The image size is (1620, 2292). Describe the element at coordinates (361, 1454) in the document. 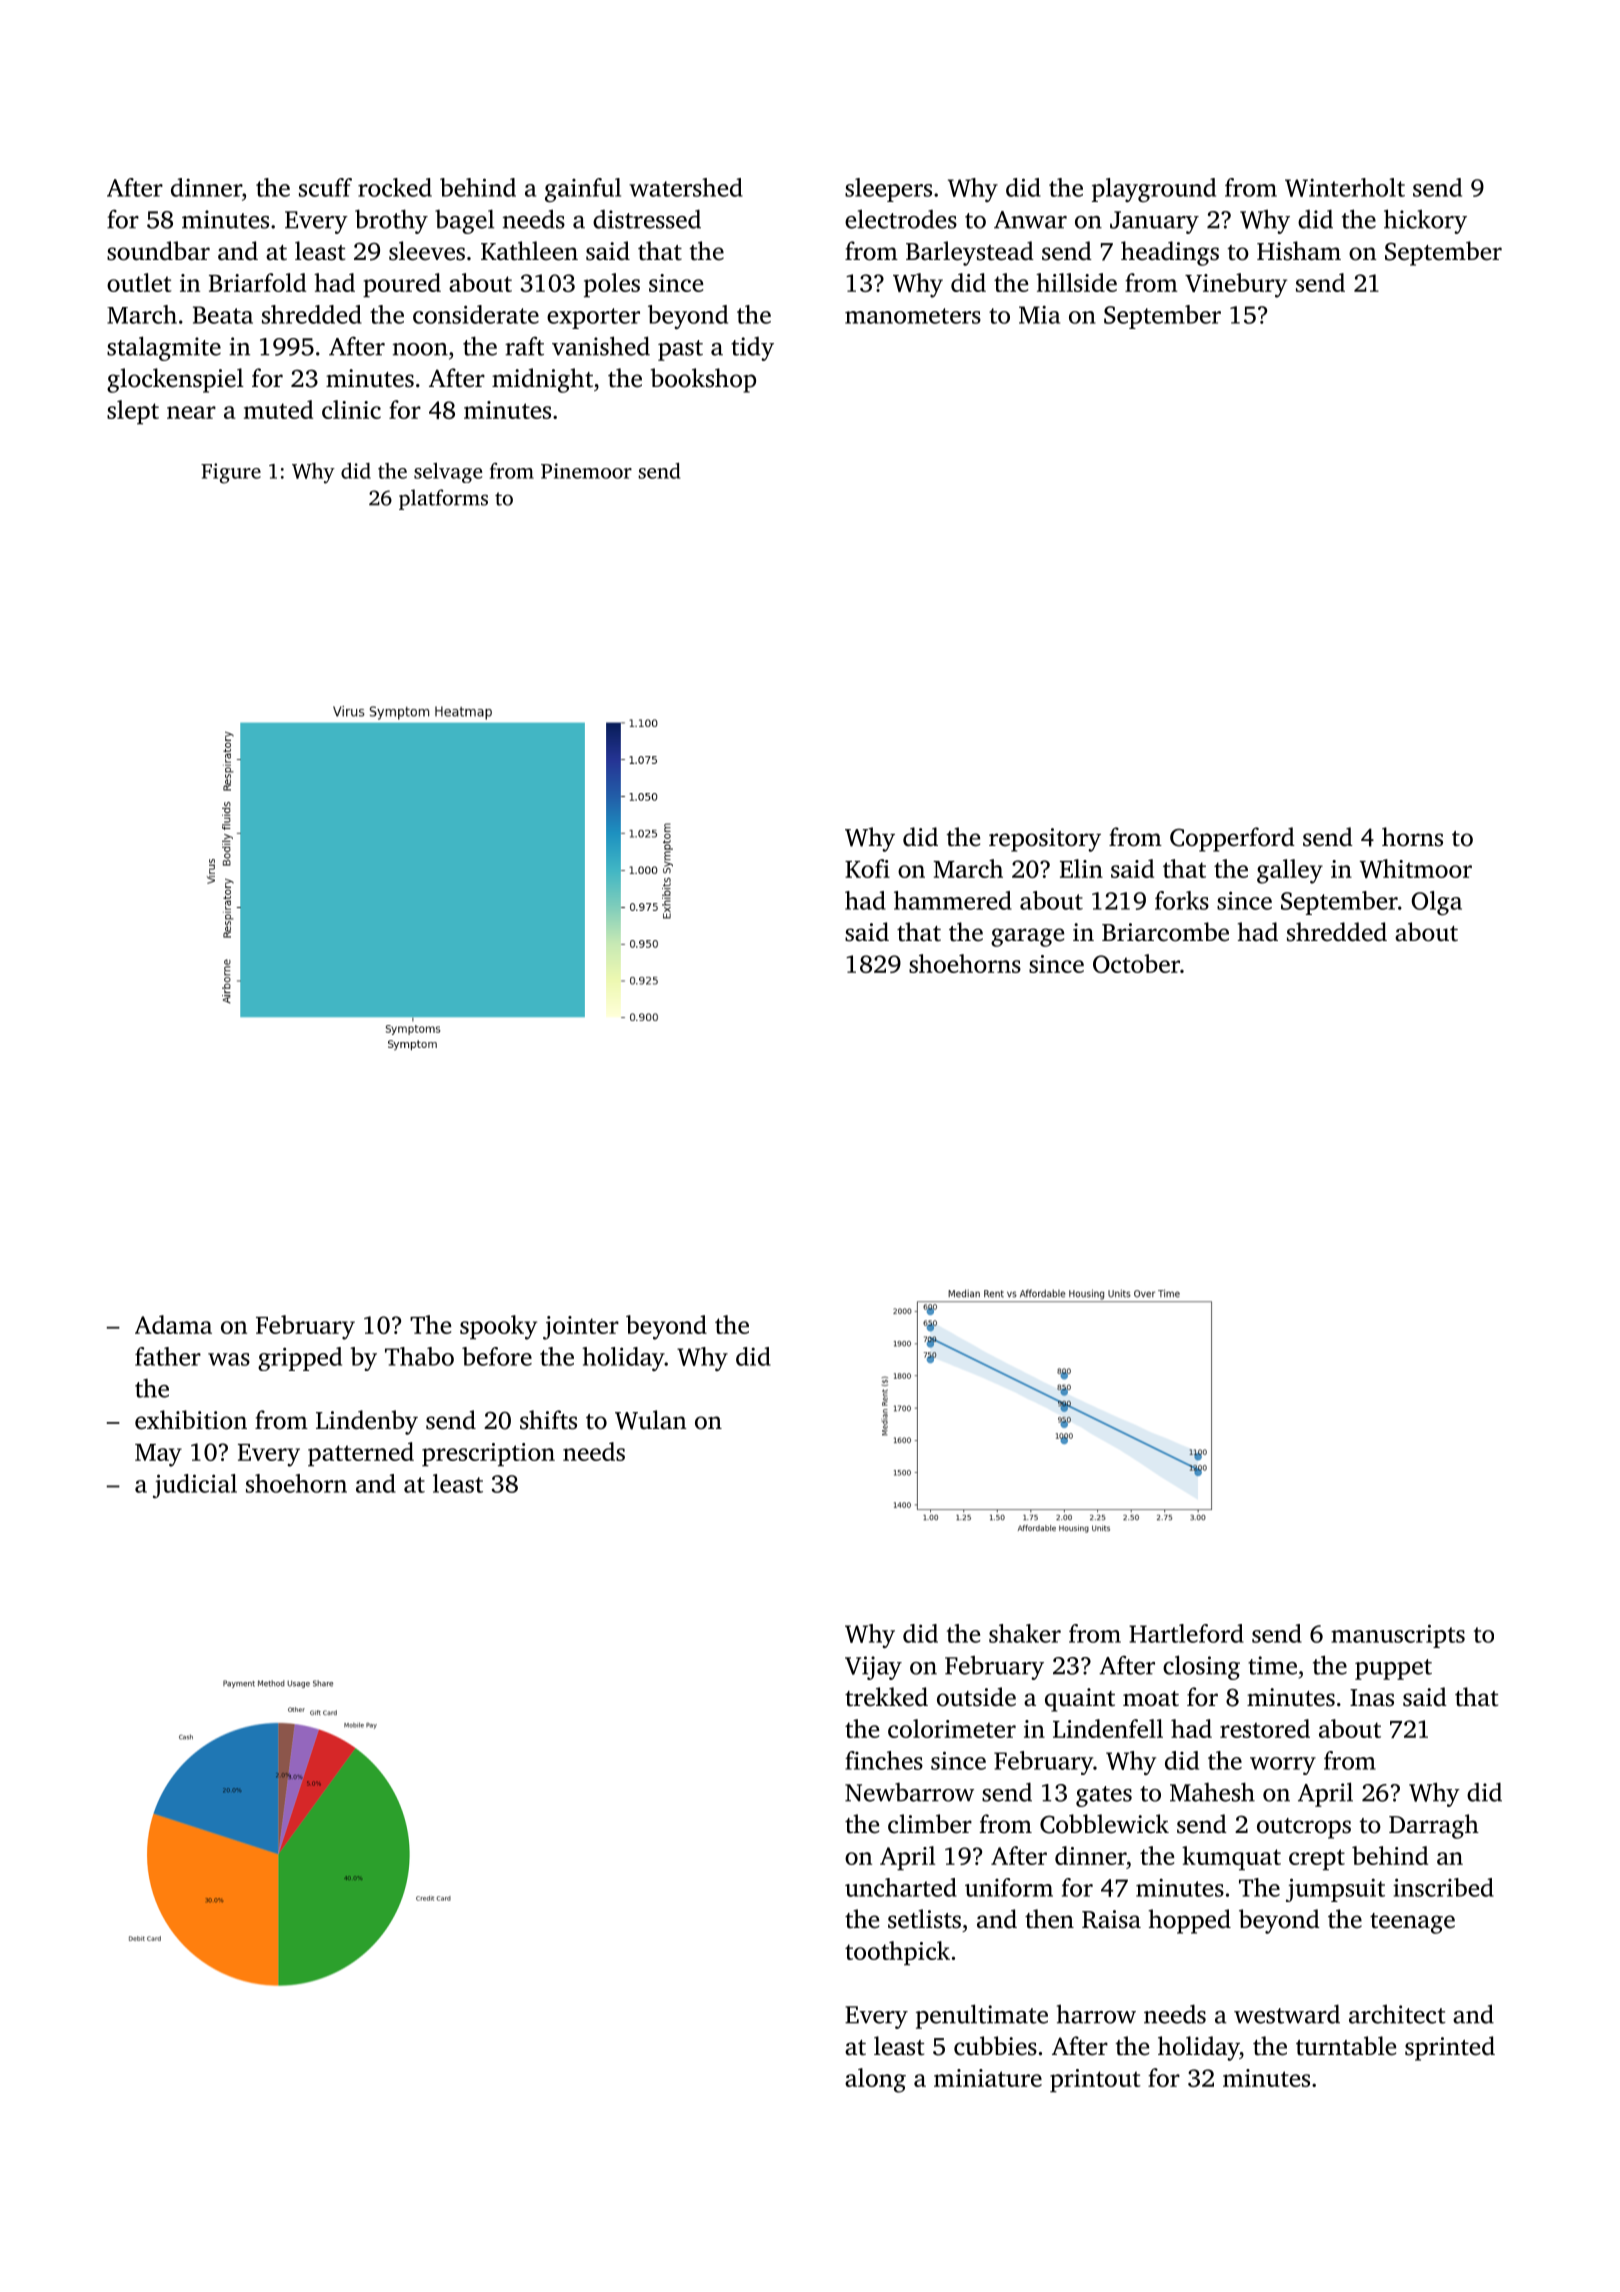

I see `patterned` at that location.
